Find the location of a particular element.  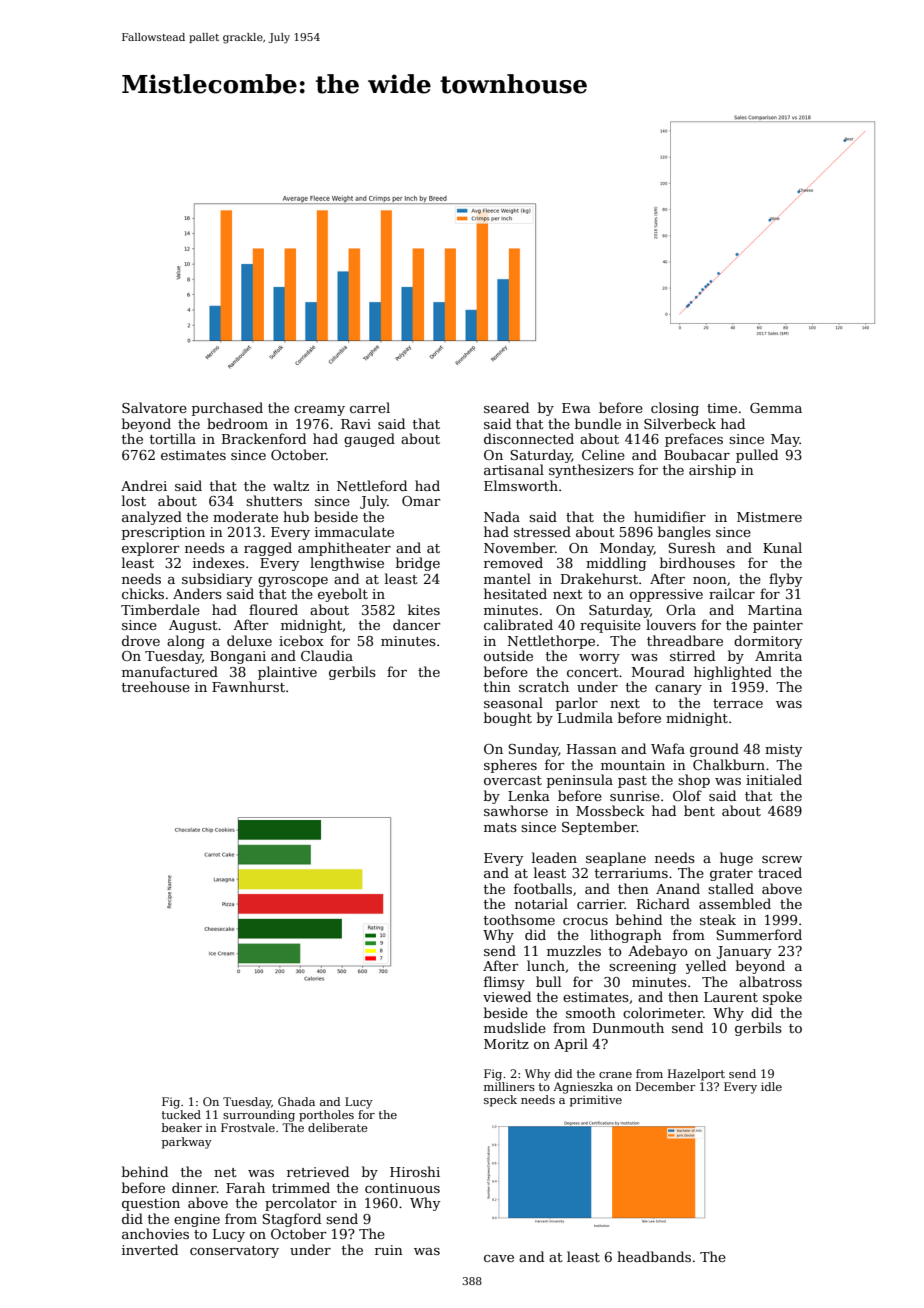

Moritz is located at coordinates (506, 1044).
